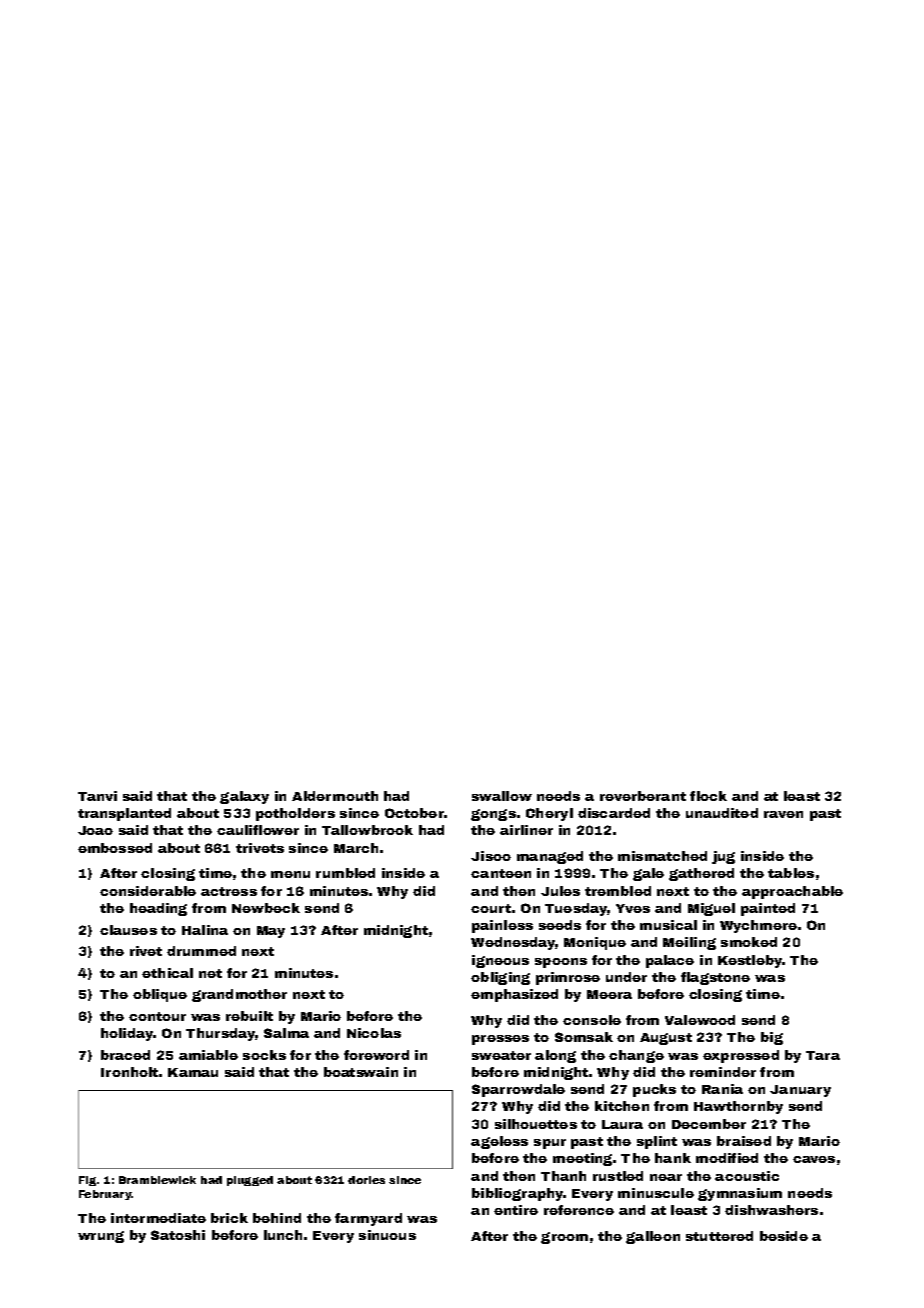 The image size is (924, 1308). What do you see at coordinates (517, 1194) in the screenshot?
I see `bibliography` at bounding box center [517, 1194].
